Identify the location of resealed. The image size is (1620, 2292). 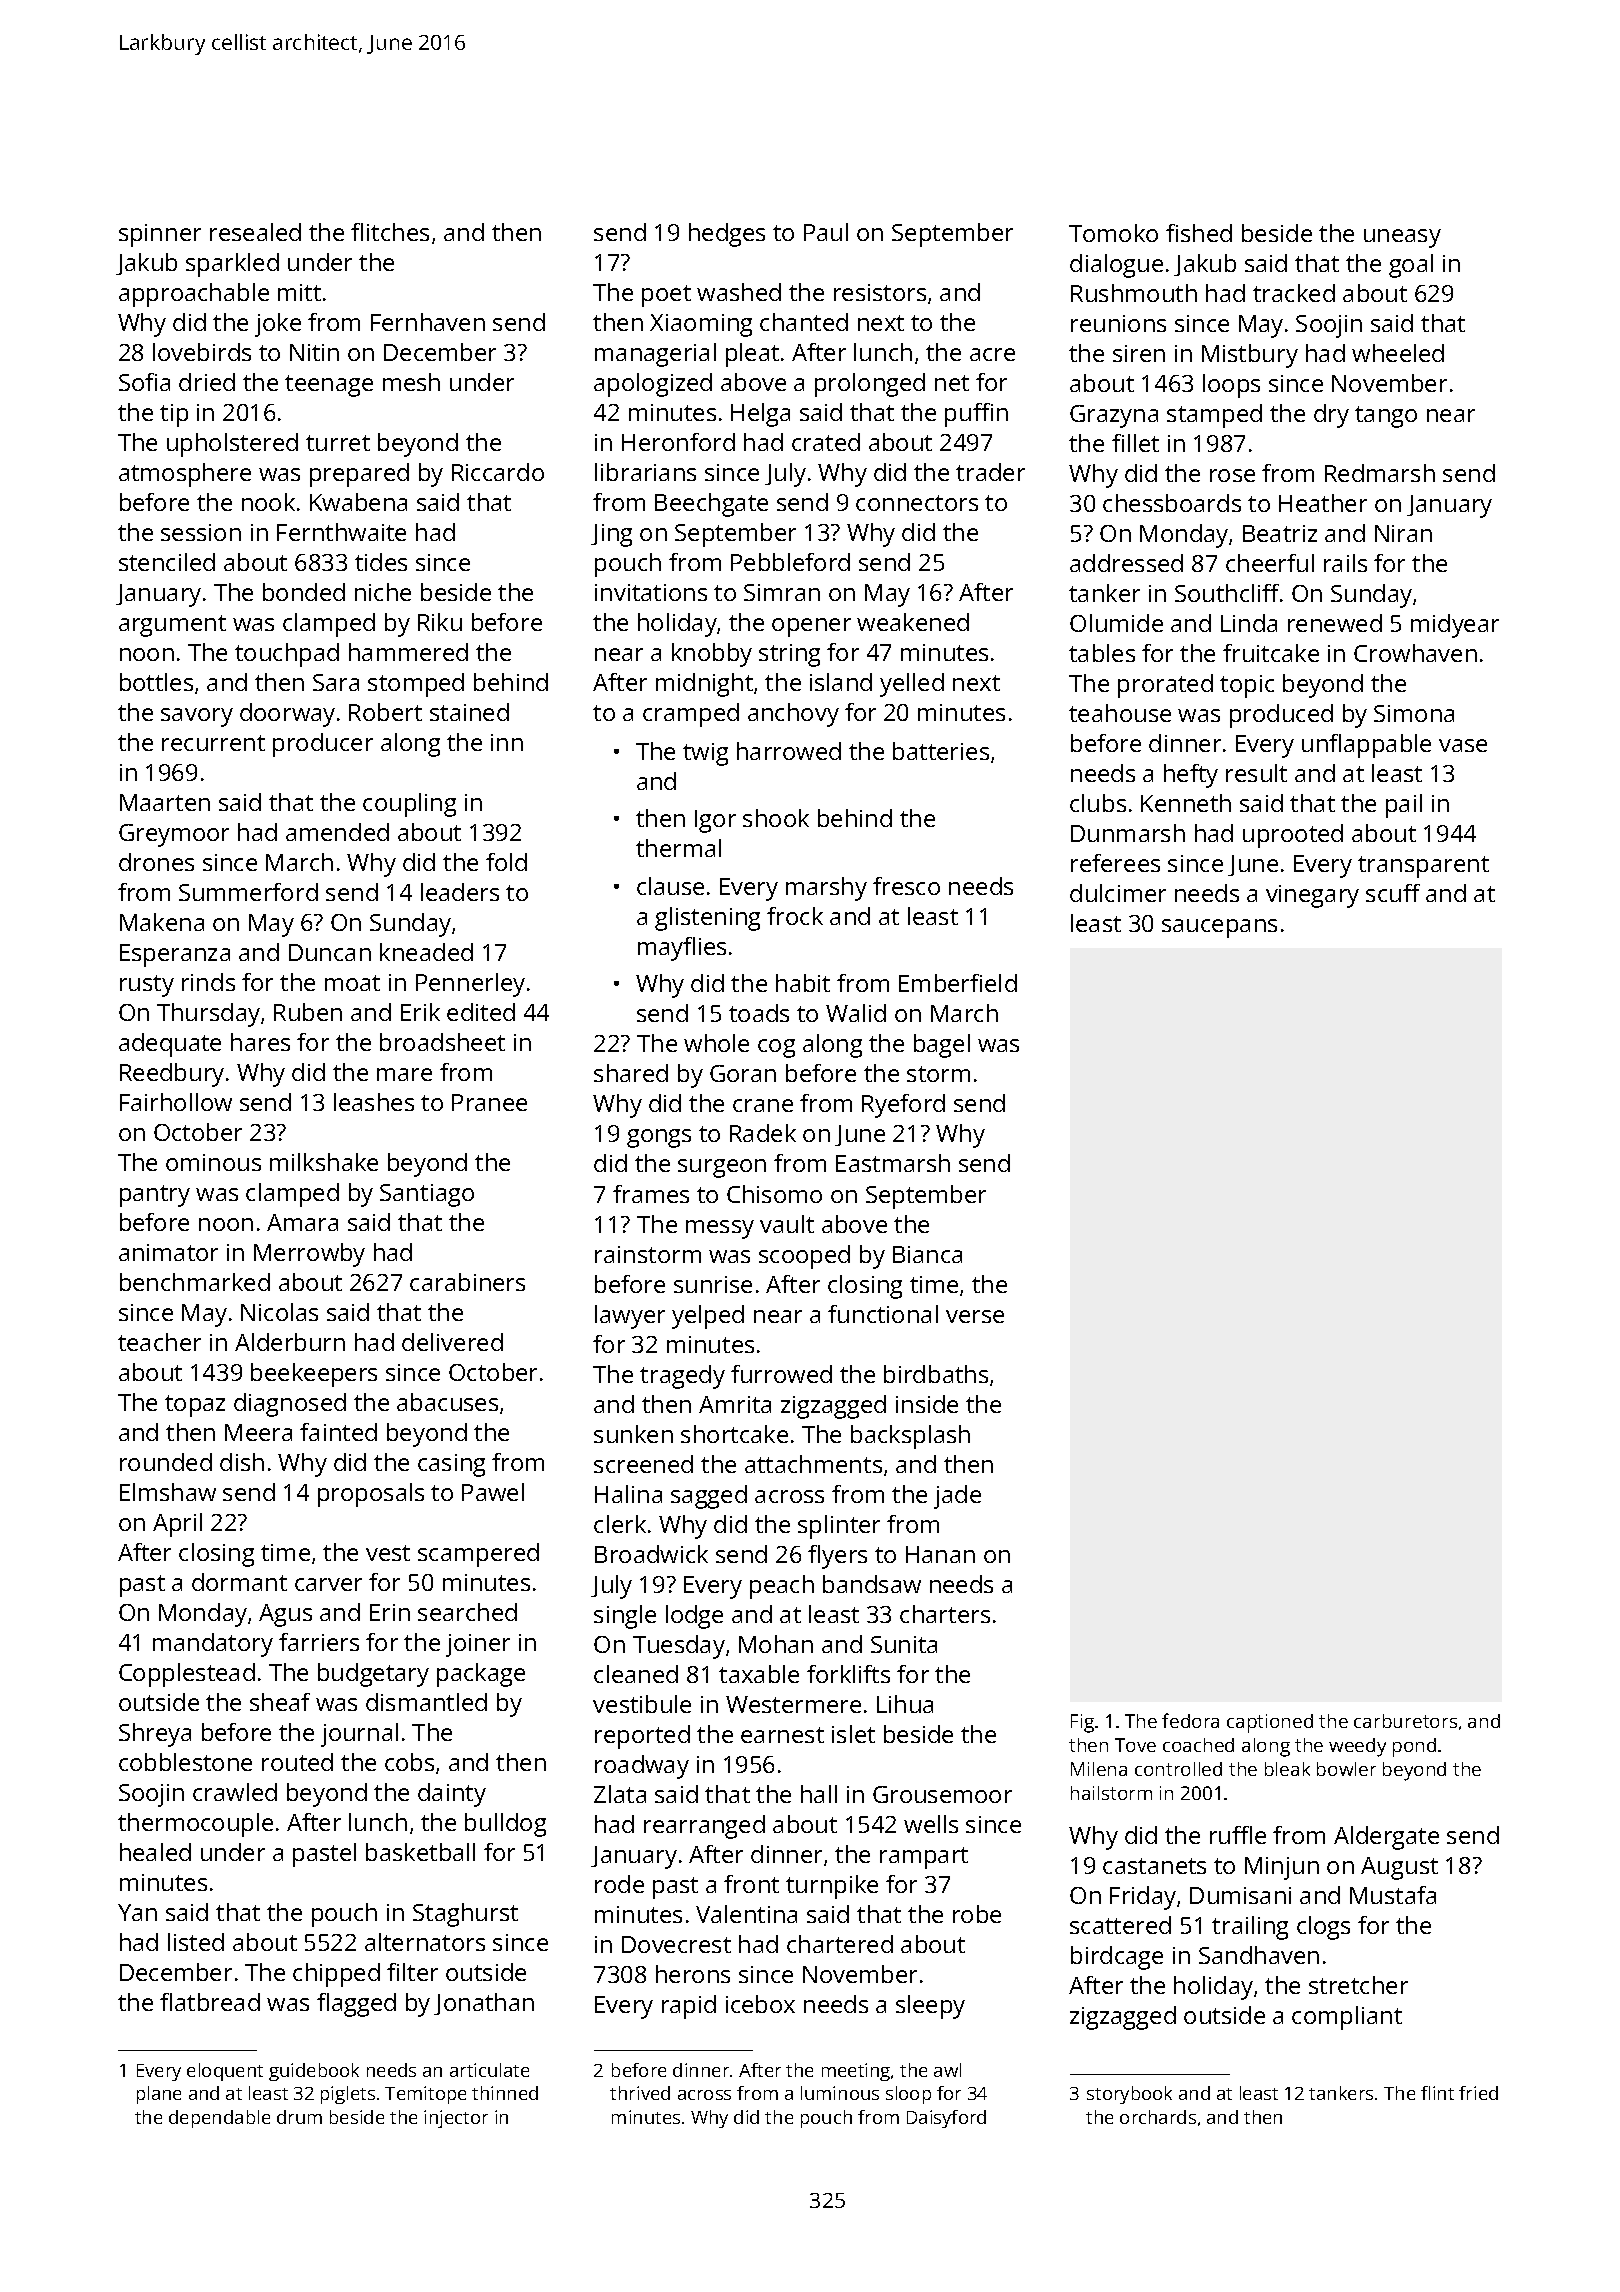
(255, 232).
